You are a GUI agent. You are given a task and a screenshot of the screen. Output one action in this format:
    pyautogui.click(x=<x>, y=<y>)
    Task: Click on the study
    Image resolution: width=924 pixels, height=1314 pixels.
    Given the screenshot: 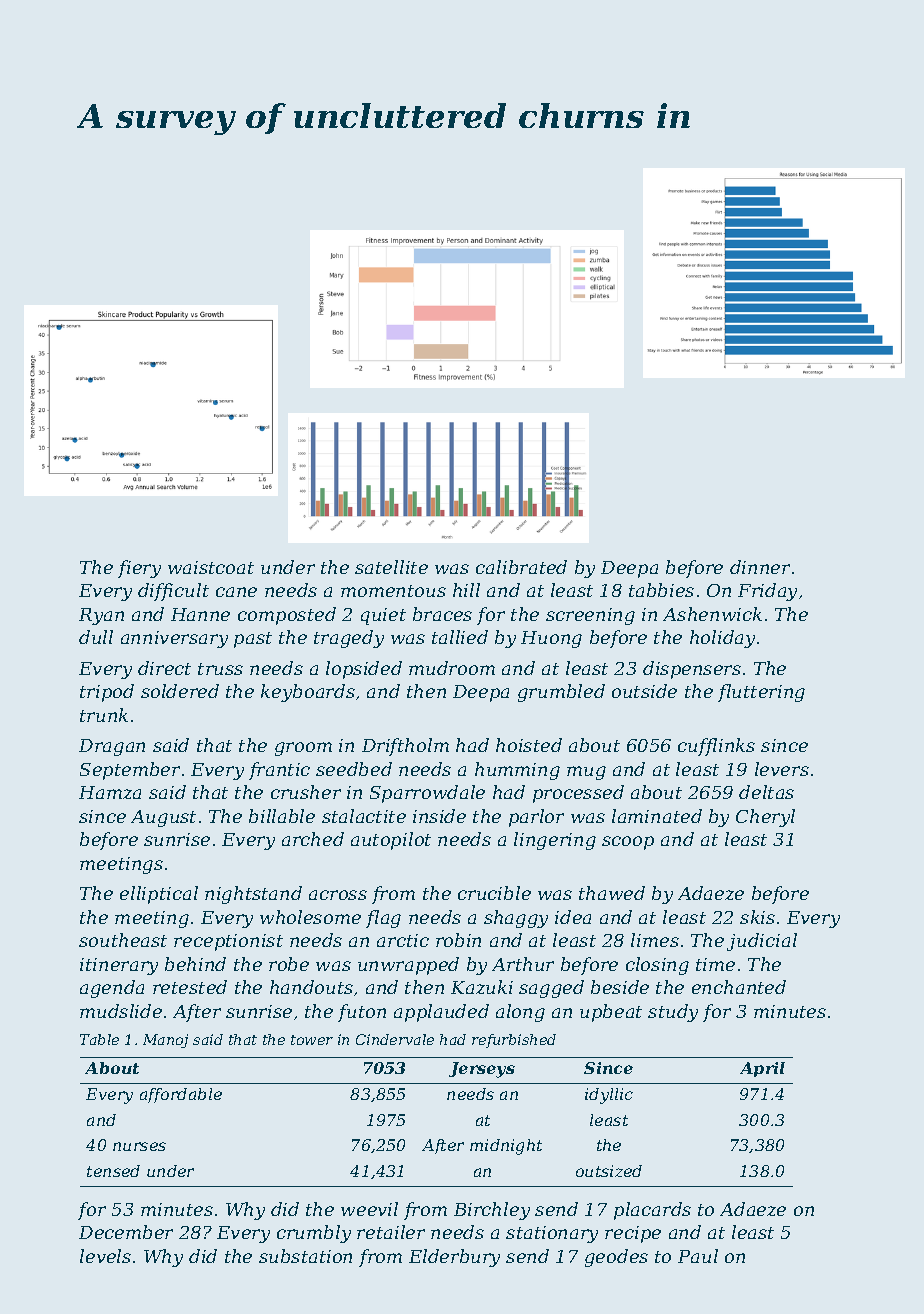 What is the action you would take?
    pyautogui.click(x=673, y=1013)
